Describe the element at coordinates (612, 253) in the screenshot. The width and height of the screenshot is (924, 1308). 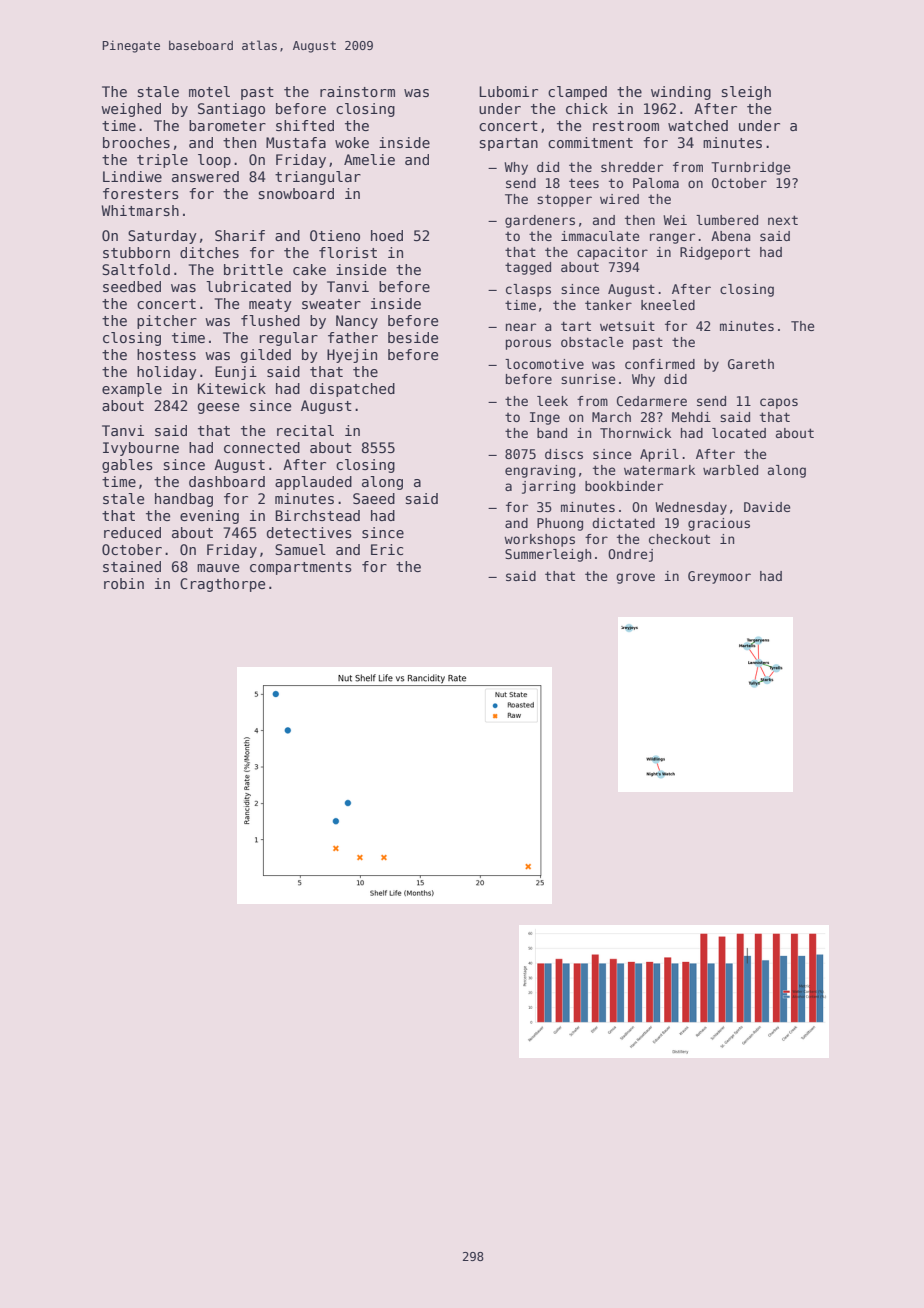
I see `capacitor` at that location.
